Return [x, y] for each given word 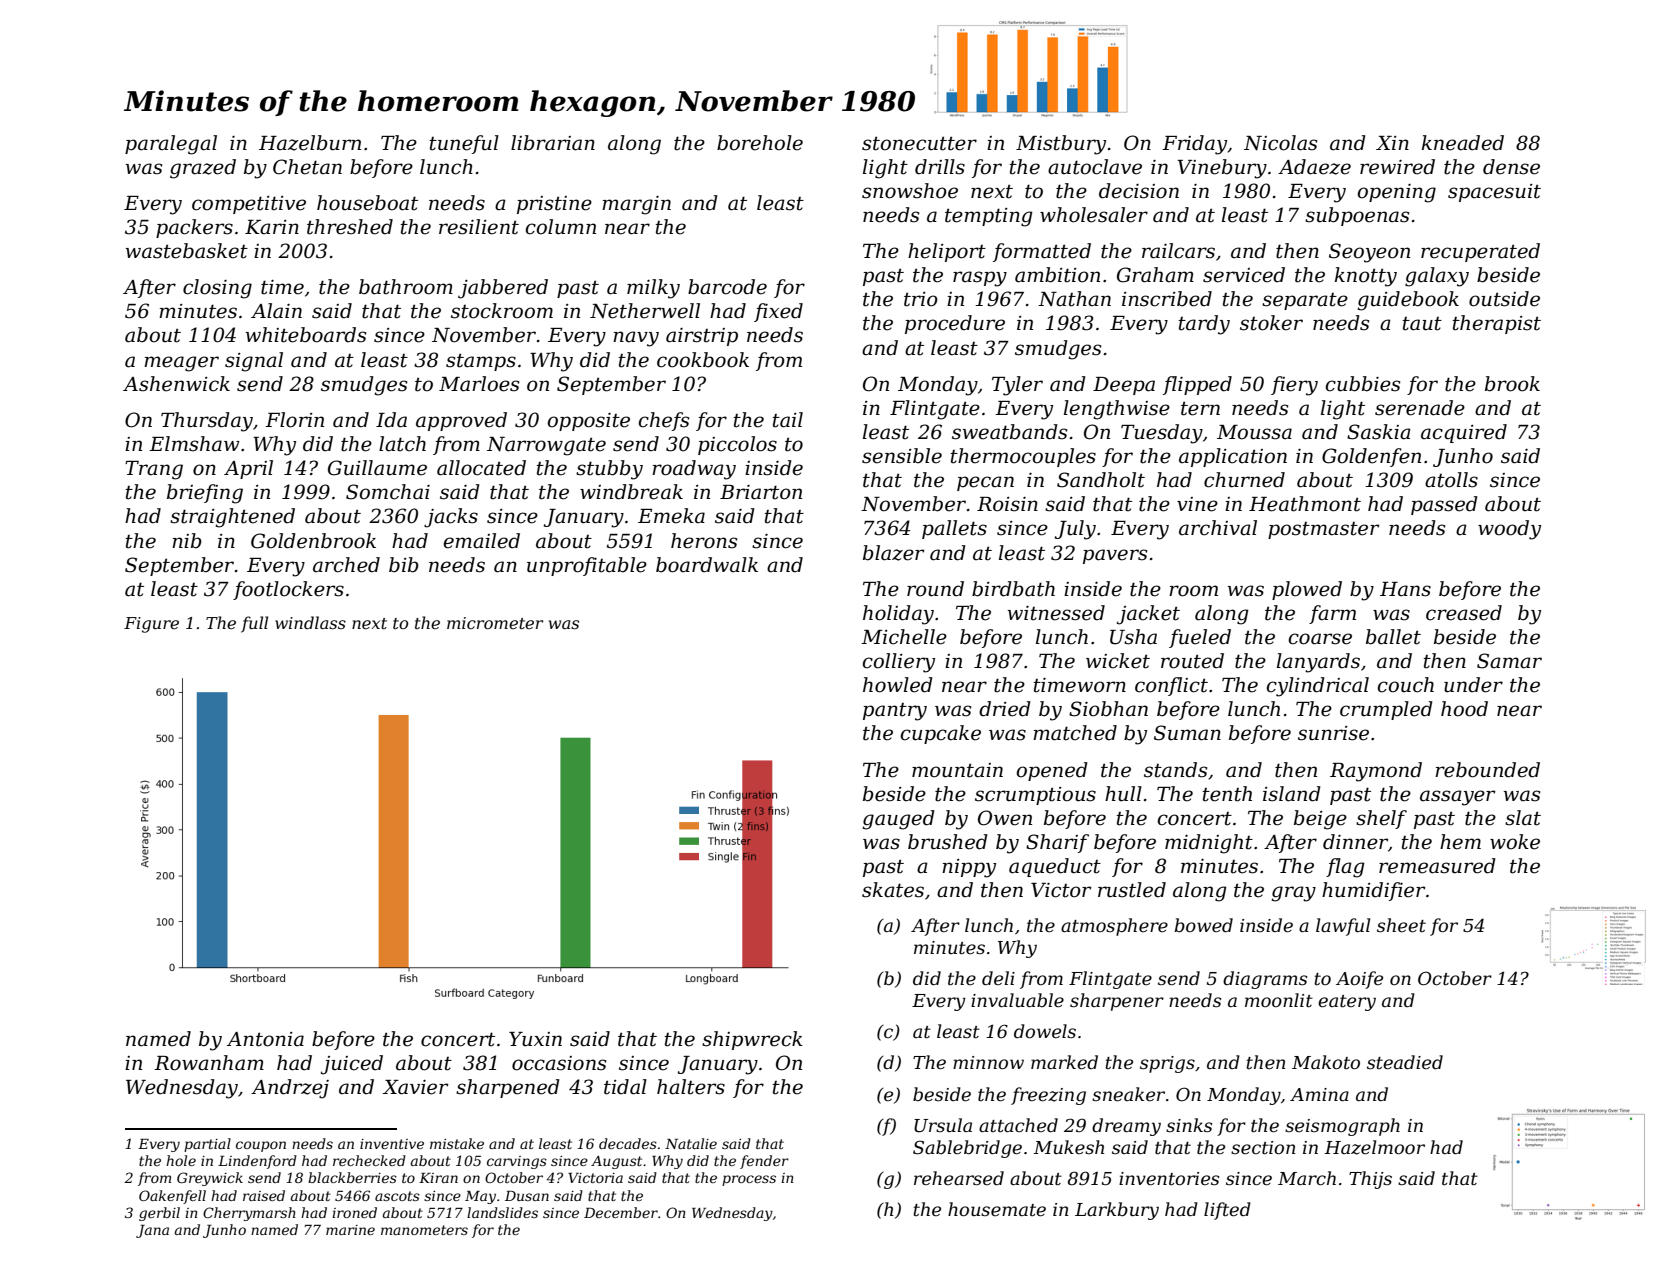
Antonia [265, 1039]
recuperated [1480, 252]
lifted [1227, 1211]
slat [1523, 818]
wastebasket [187, 251]
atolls [1451, 480]
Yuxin [535, 1039]
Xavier [415, 1087]
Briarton [761, 492]
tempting [989, 217]
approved [461, 421]
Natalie [691, 1143]
